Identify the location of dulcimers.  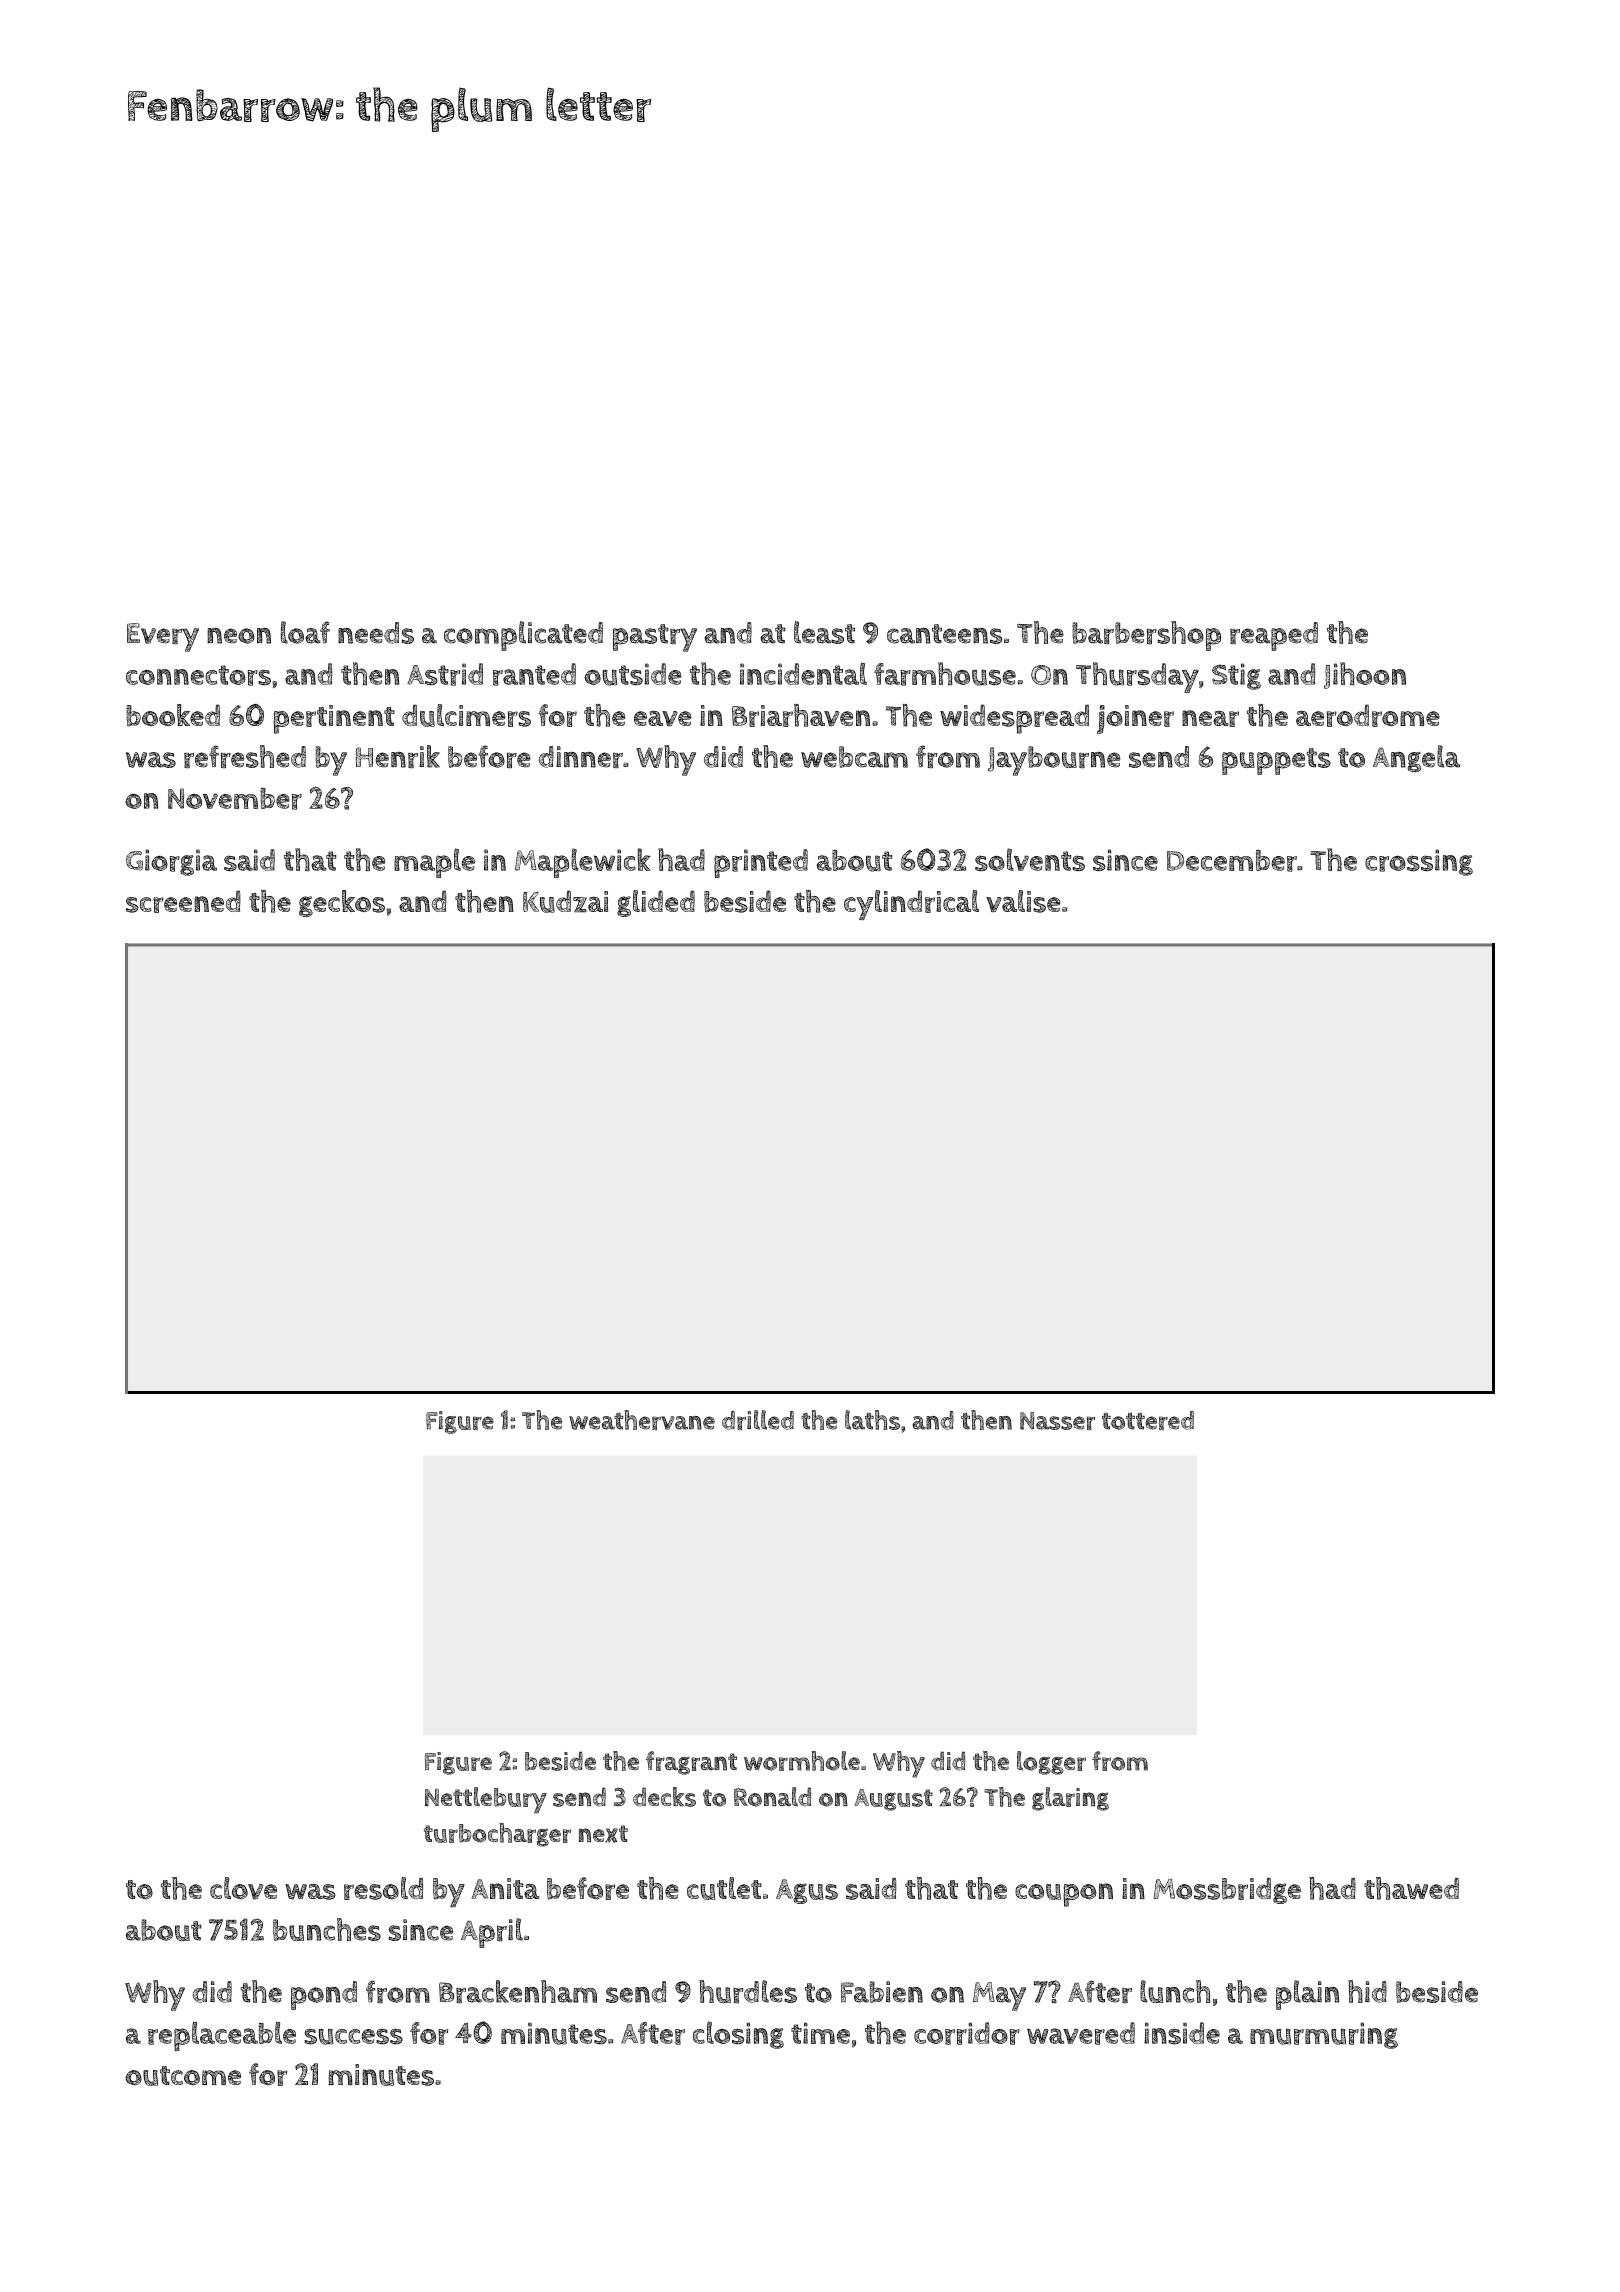
(466, 715).
